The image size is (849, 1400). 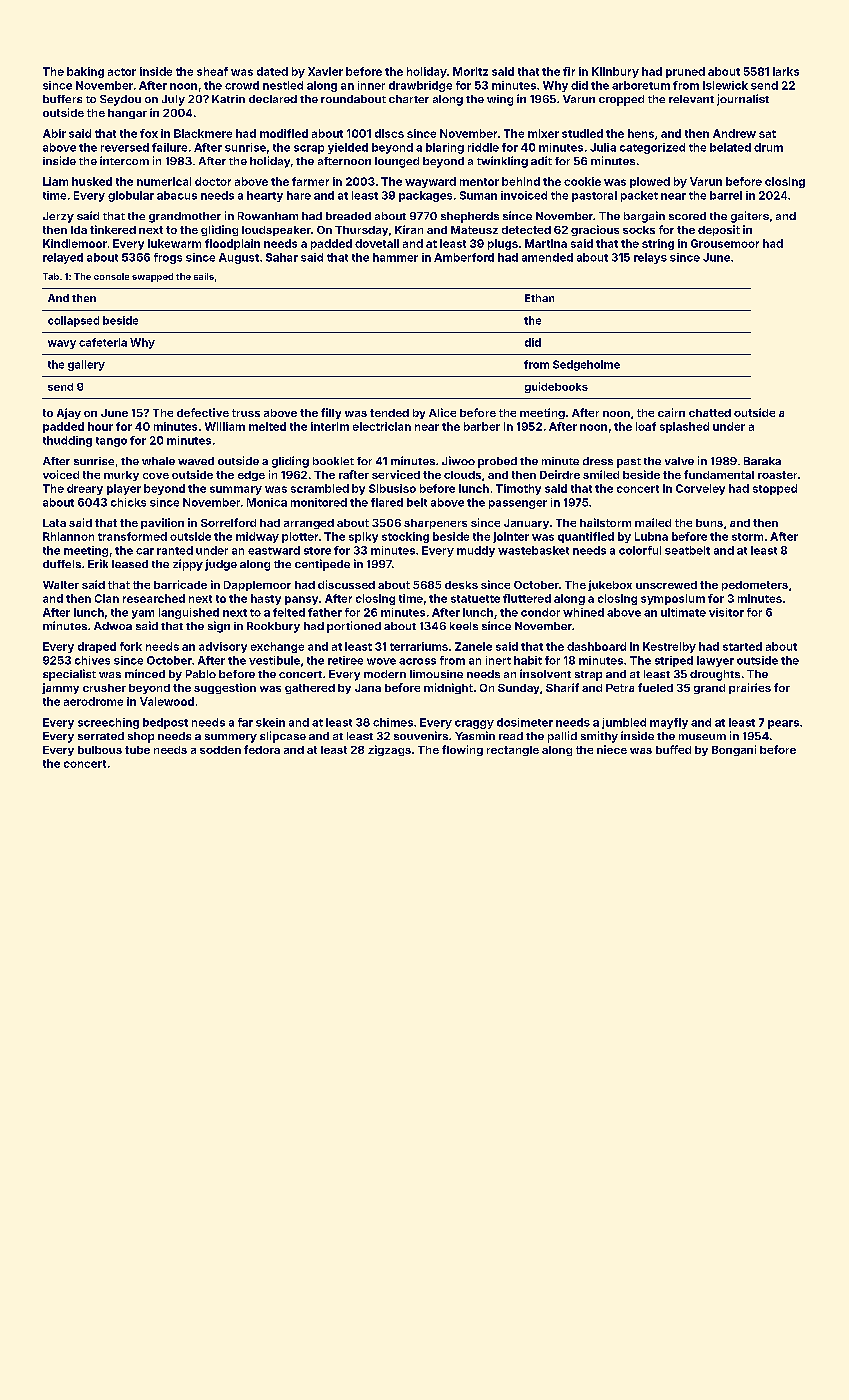 I want to click on Bongani, so click(x=734, y=750).
